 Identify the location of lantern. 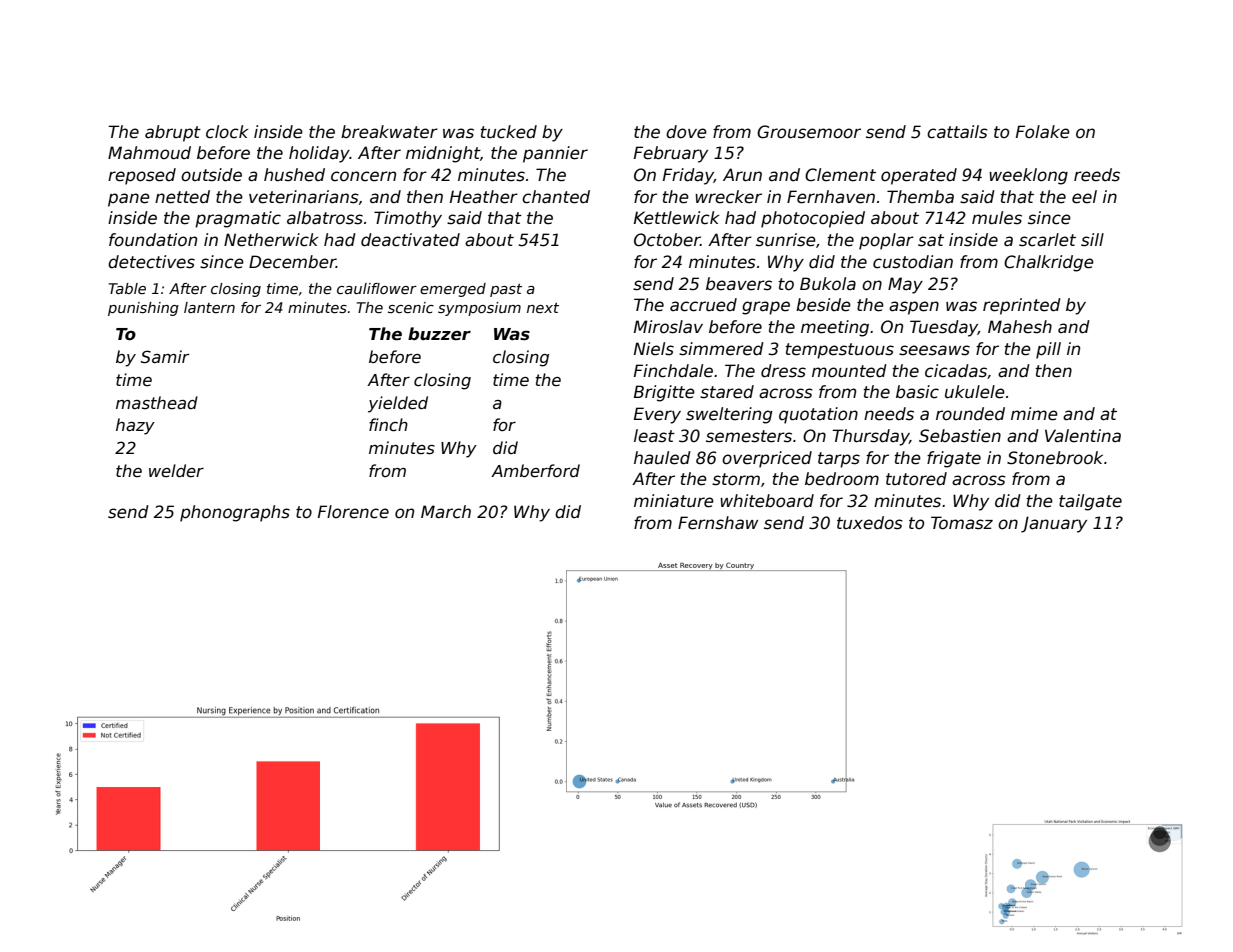
(209, 307).
